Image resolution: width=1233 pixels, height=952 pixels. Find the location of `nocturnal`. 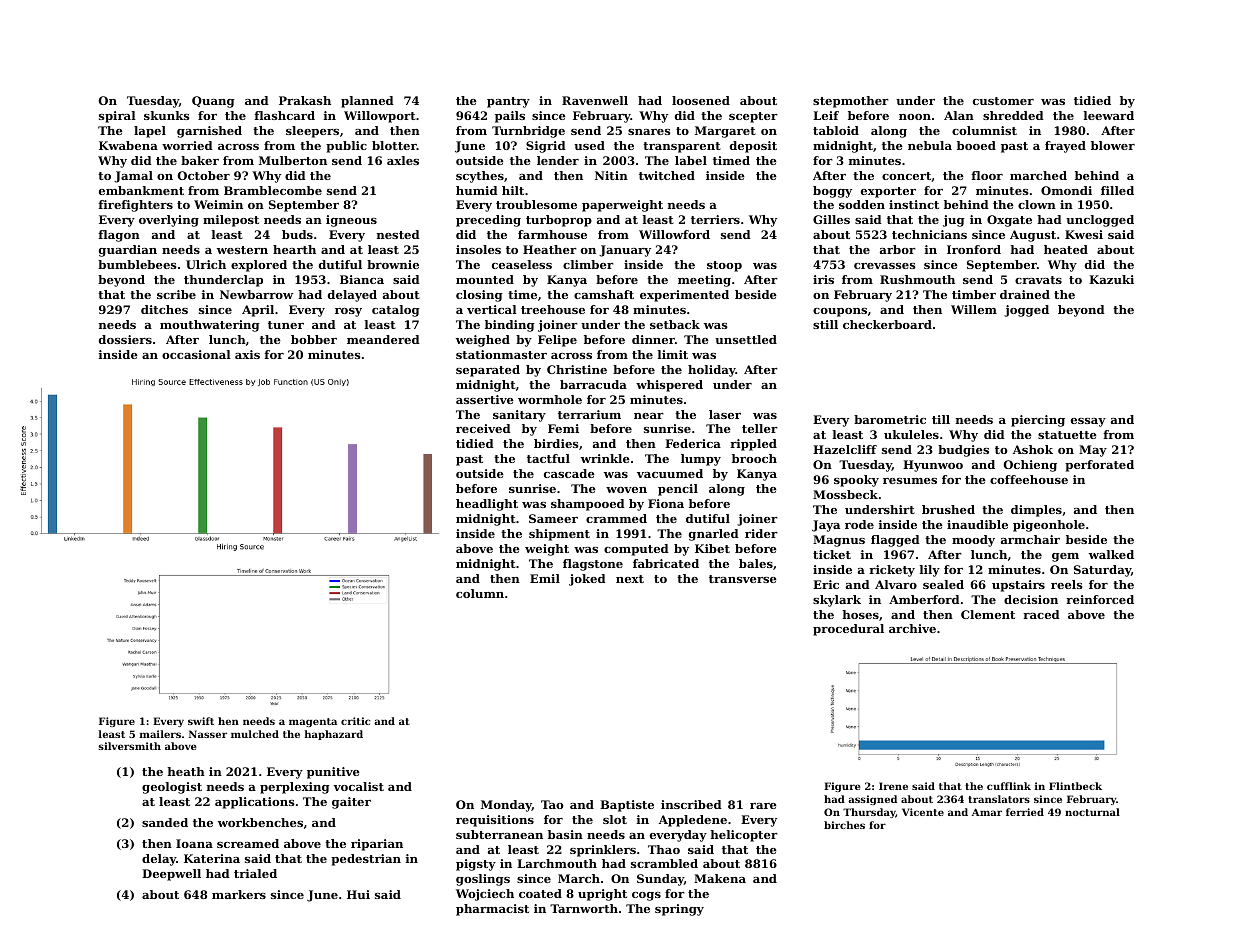

nocturnal is located at coordinates (1092, 812).
